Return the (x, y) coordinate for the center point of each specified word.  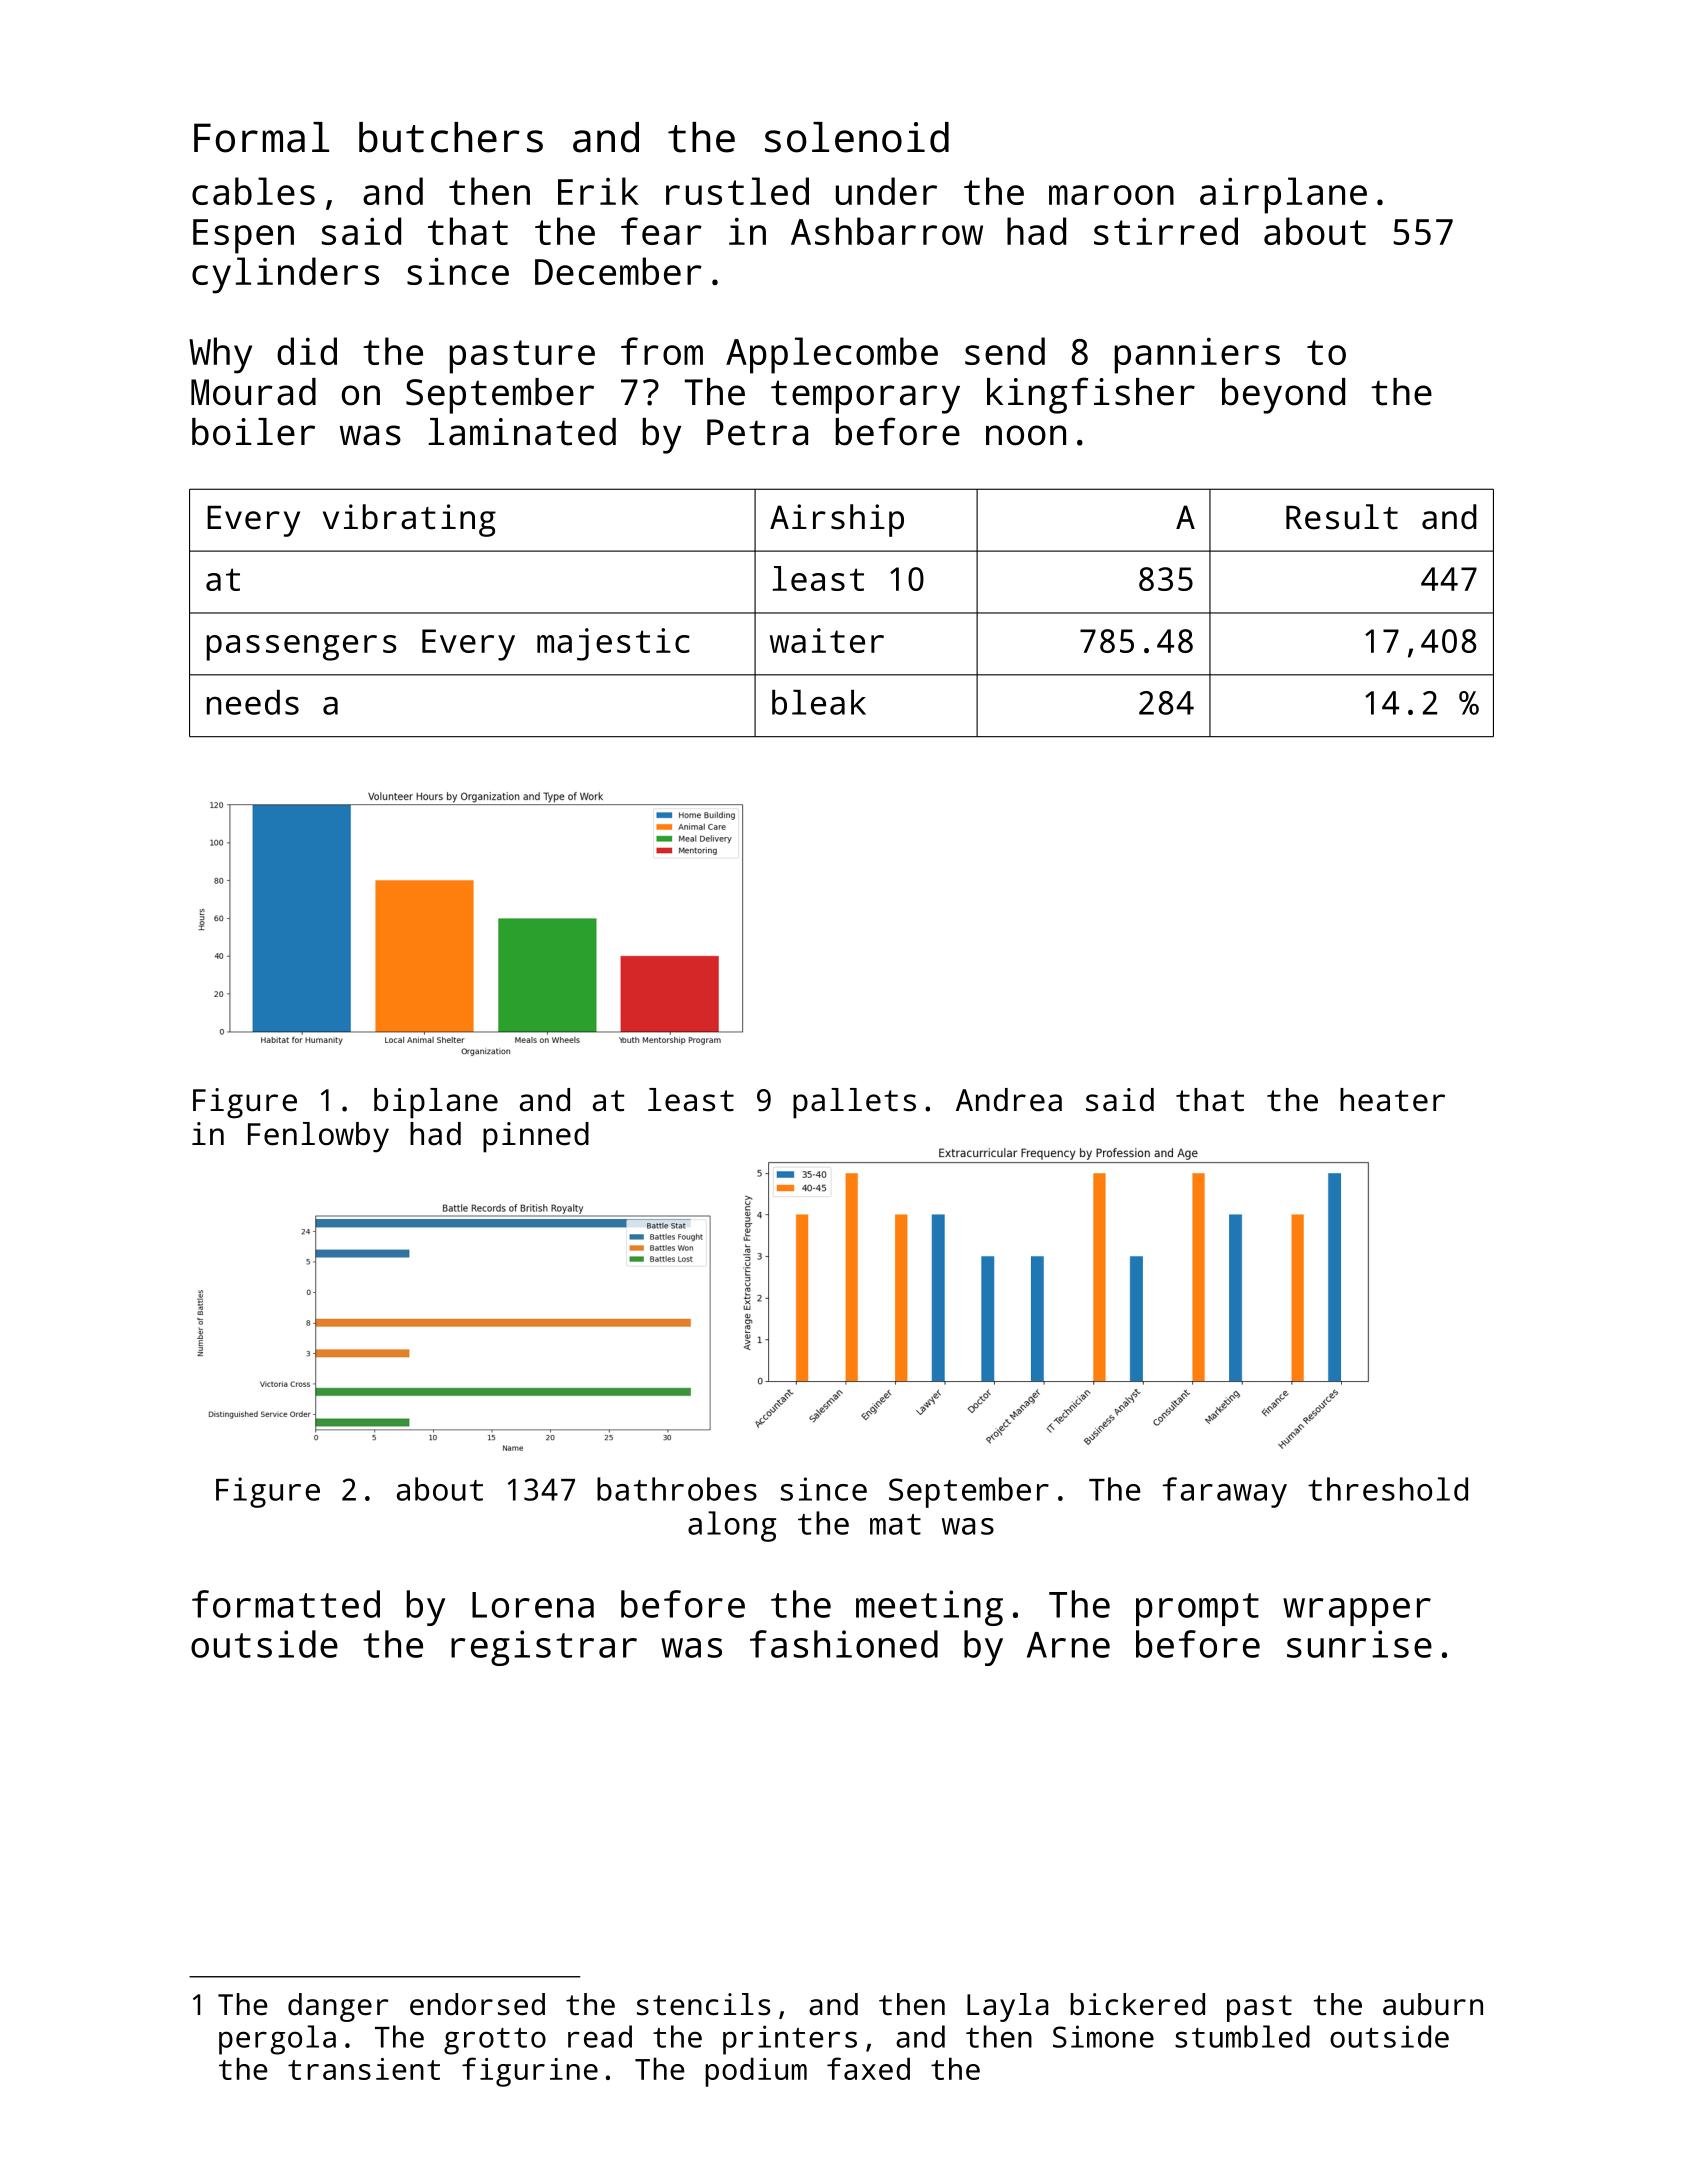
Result (1342, 517)
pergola (277, 2040)
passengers (302, 648)
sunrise (1359, 1644)
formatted (286, 1604)
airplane (1283, 195)
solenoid (857, 137)
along (732, 1526)
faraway (1225, 1492)
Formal (261, 137)
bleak (819, 702)
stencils (703, 2004)
